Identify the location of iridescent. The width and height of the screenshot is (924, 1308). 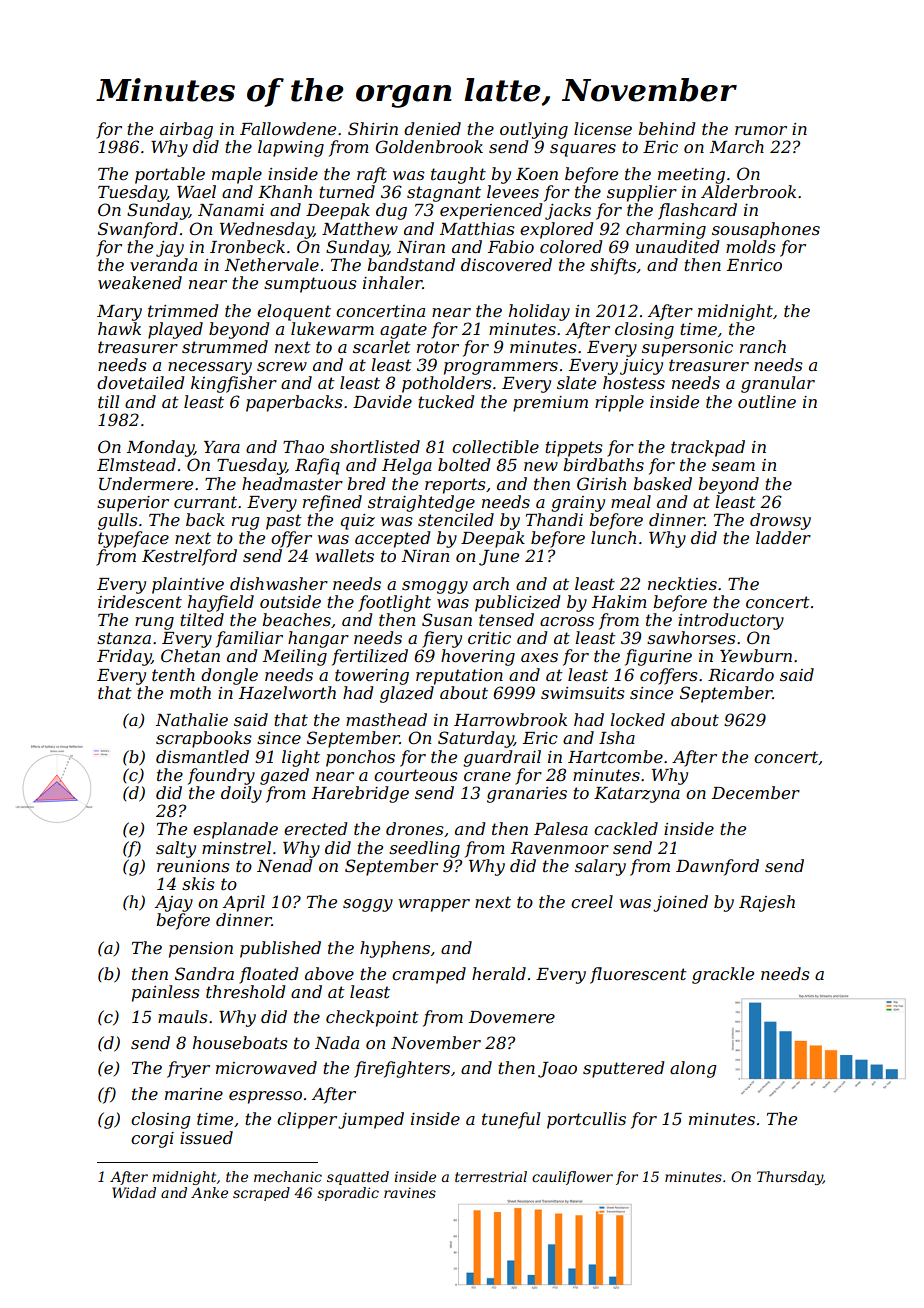
(140, 601).
